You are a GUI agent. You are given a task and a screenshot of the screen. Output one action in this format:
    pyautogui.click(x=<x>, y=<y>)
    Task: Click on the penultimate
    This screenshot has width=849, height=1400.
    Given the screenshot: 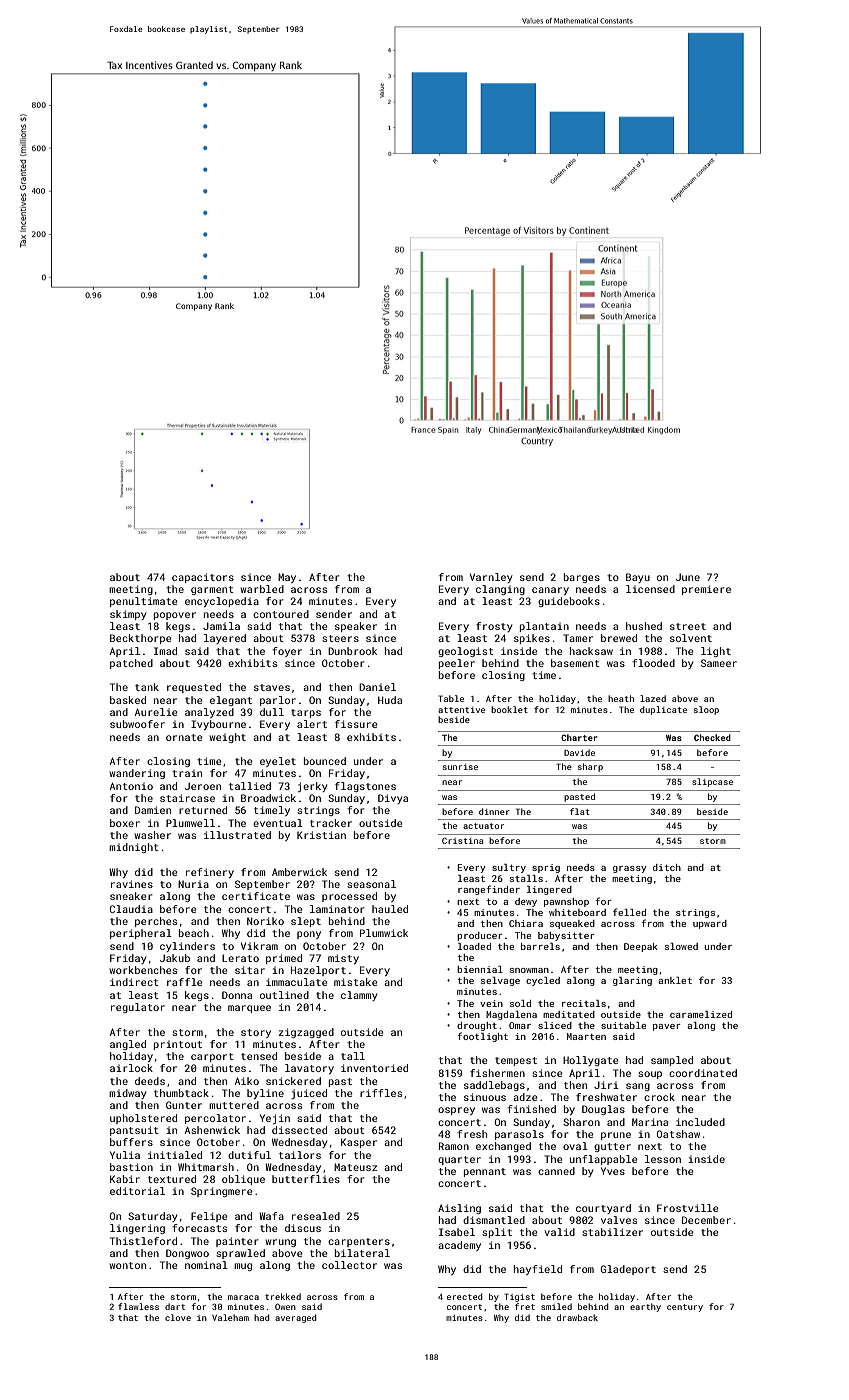 What is the action you would take?
    pyautogui.click(x=144, y=602)
